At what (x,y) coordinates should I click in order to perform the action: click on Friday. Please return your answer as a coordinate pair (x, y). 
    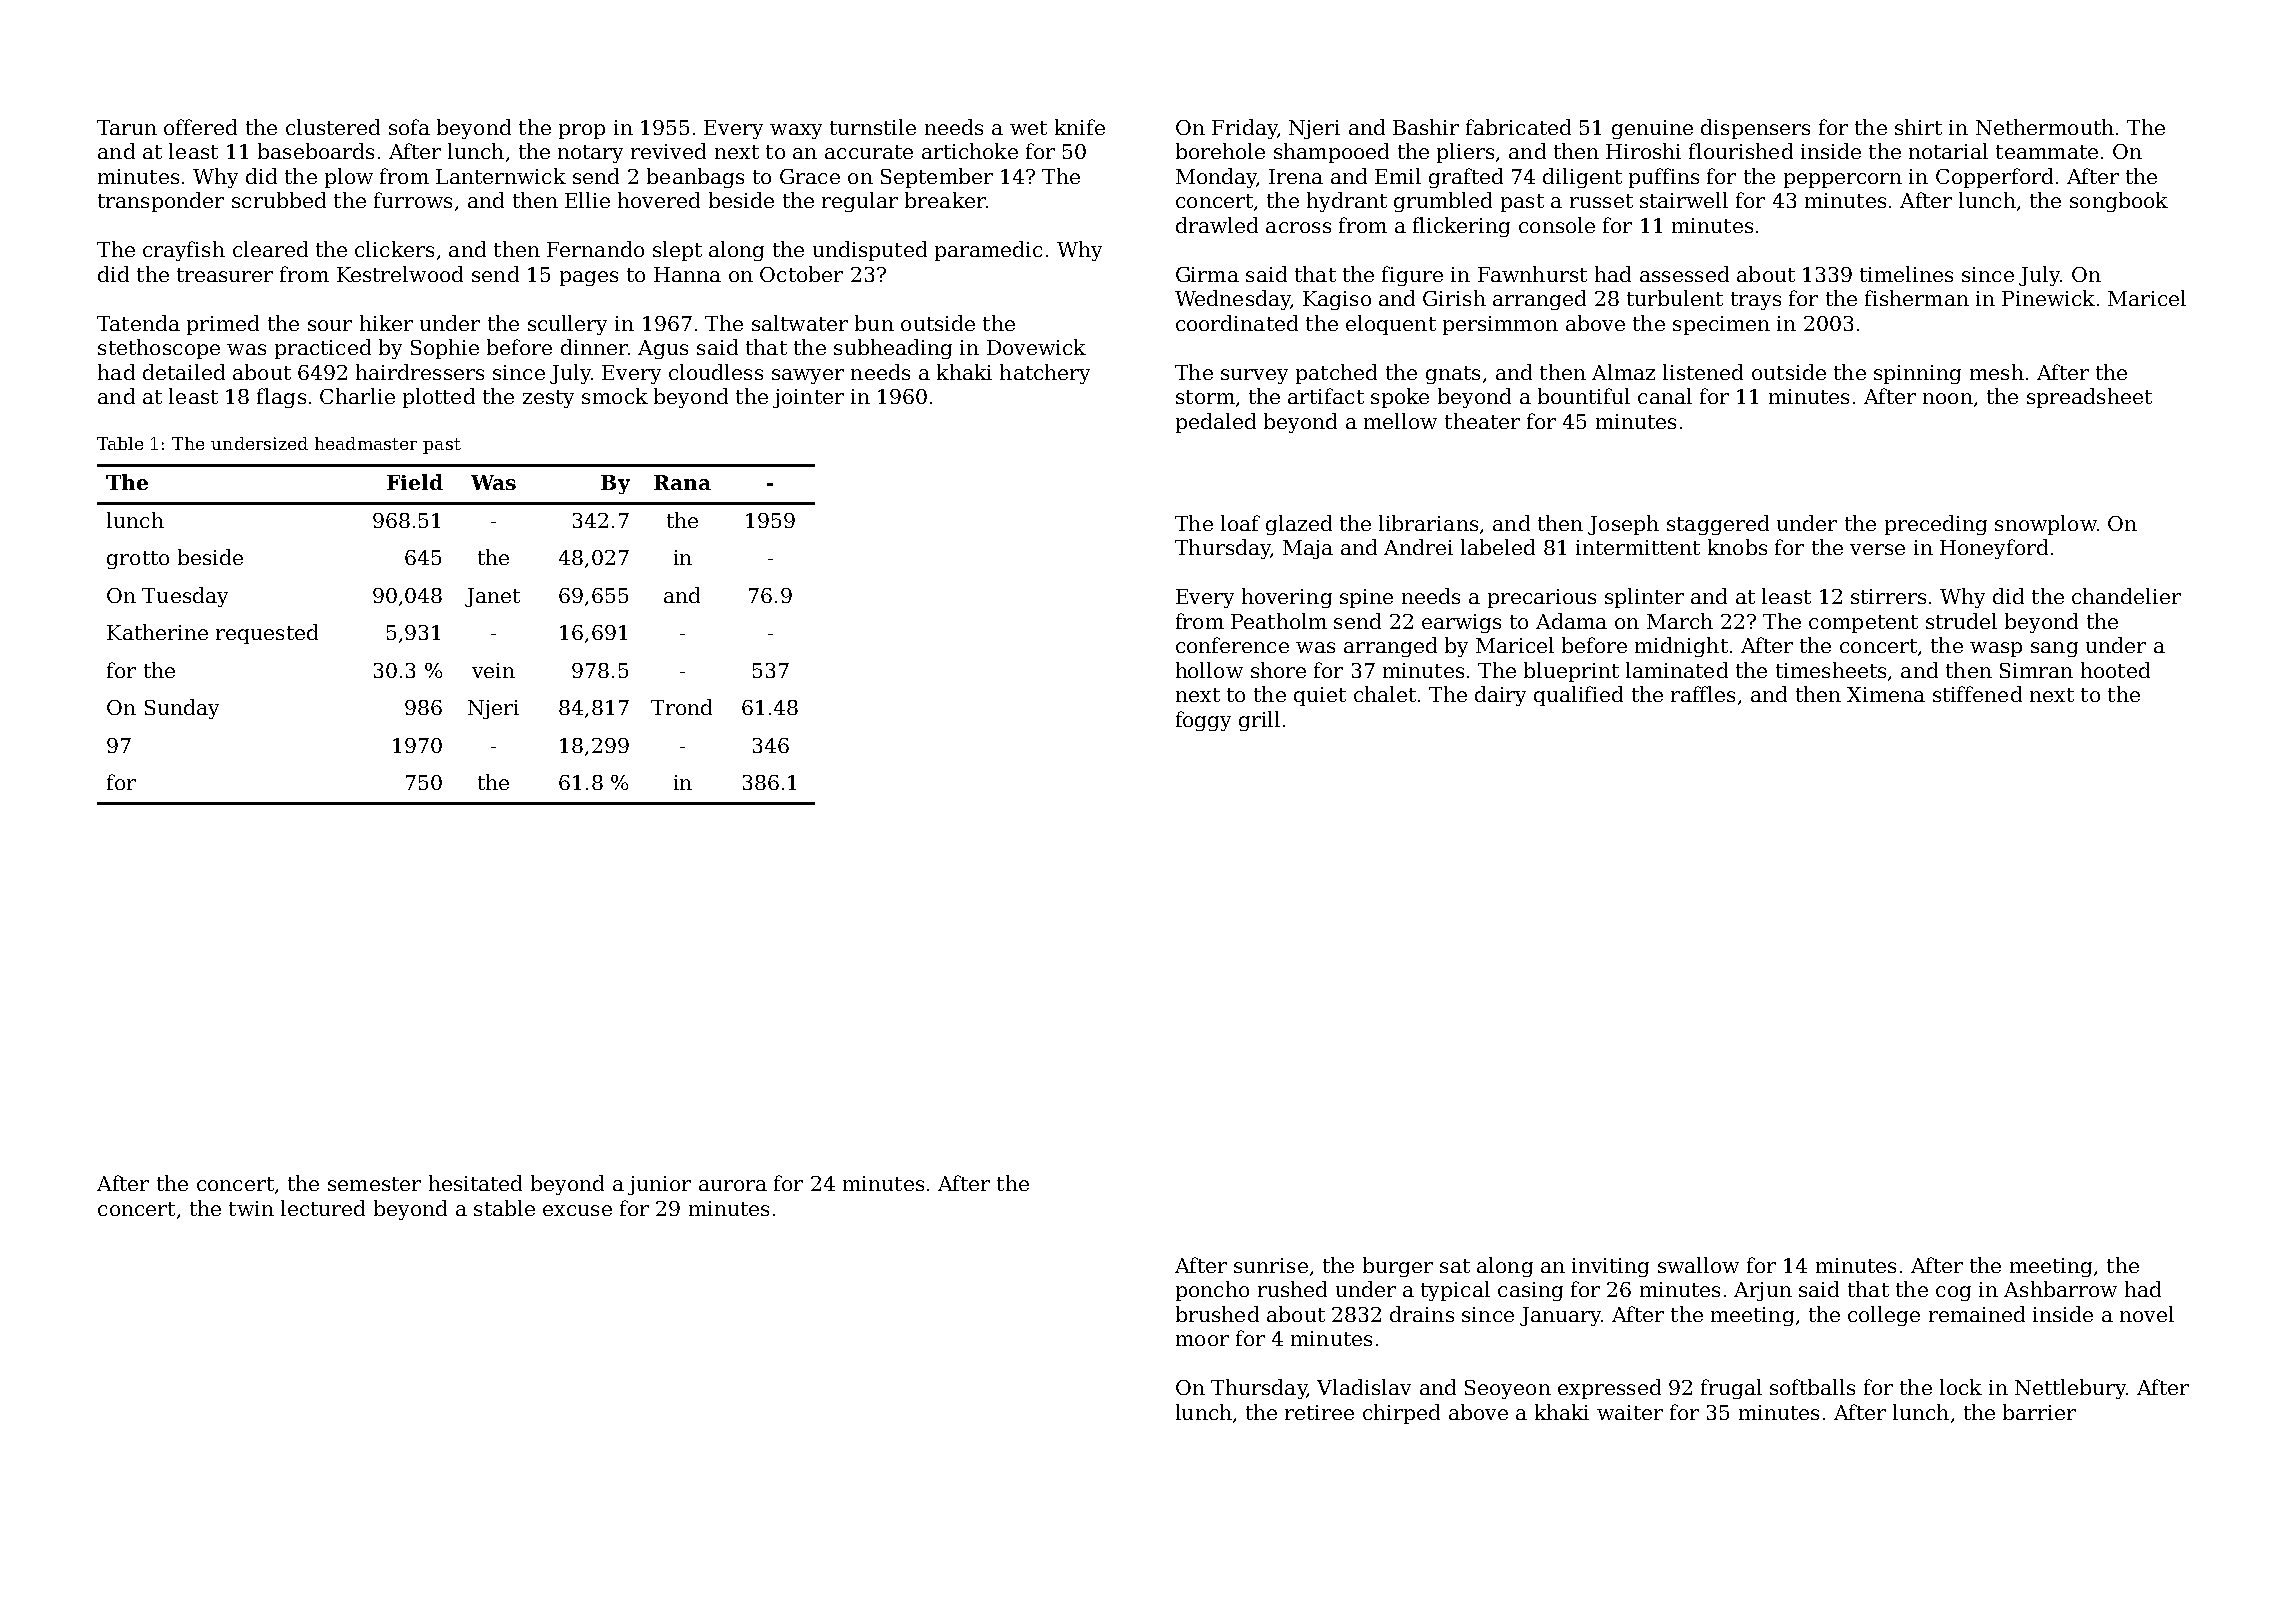
    Looking at the image, I should click on (1244, 129).
